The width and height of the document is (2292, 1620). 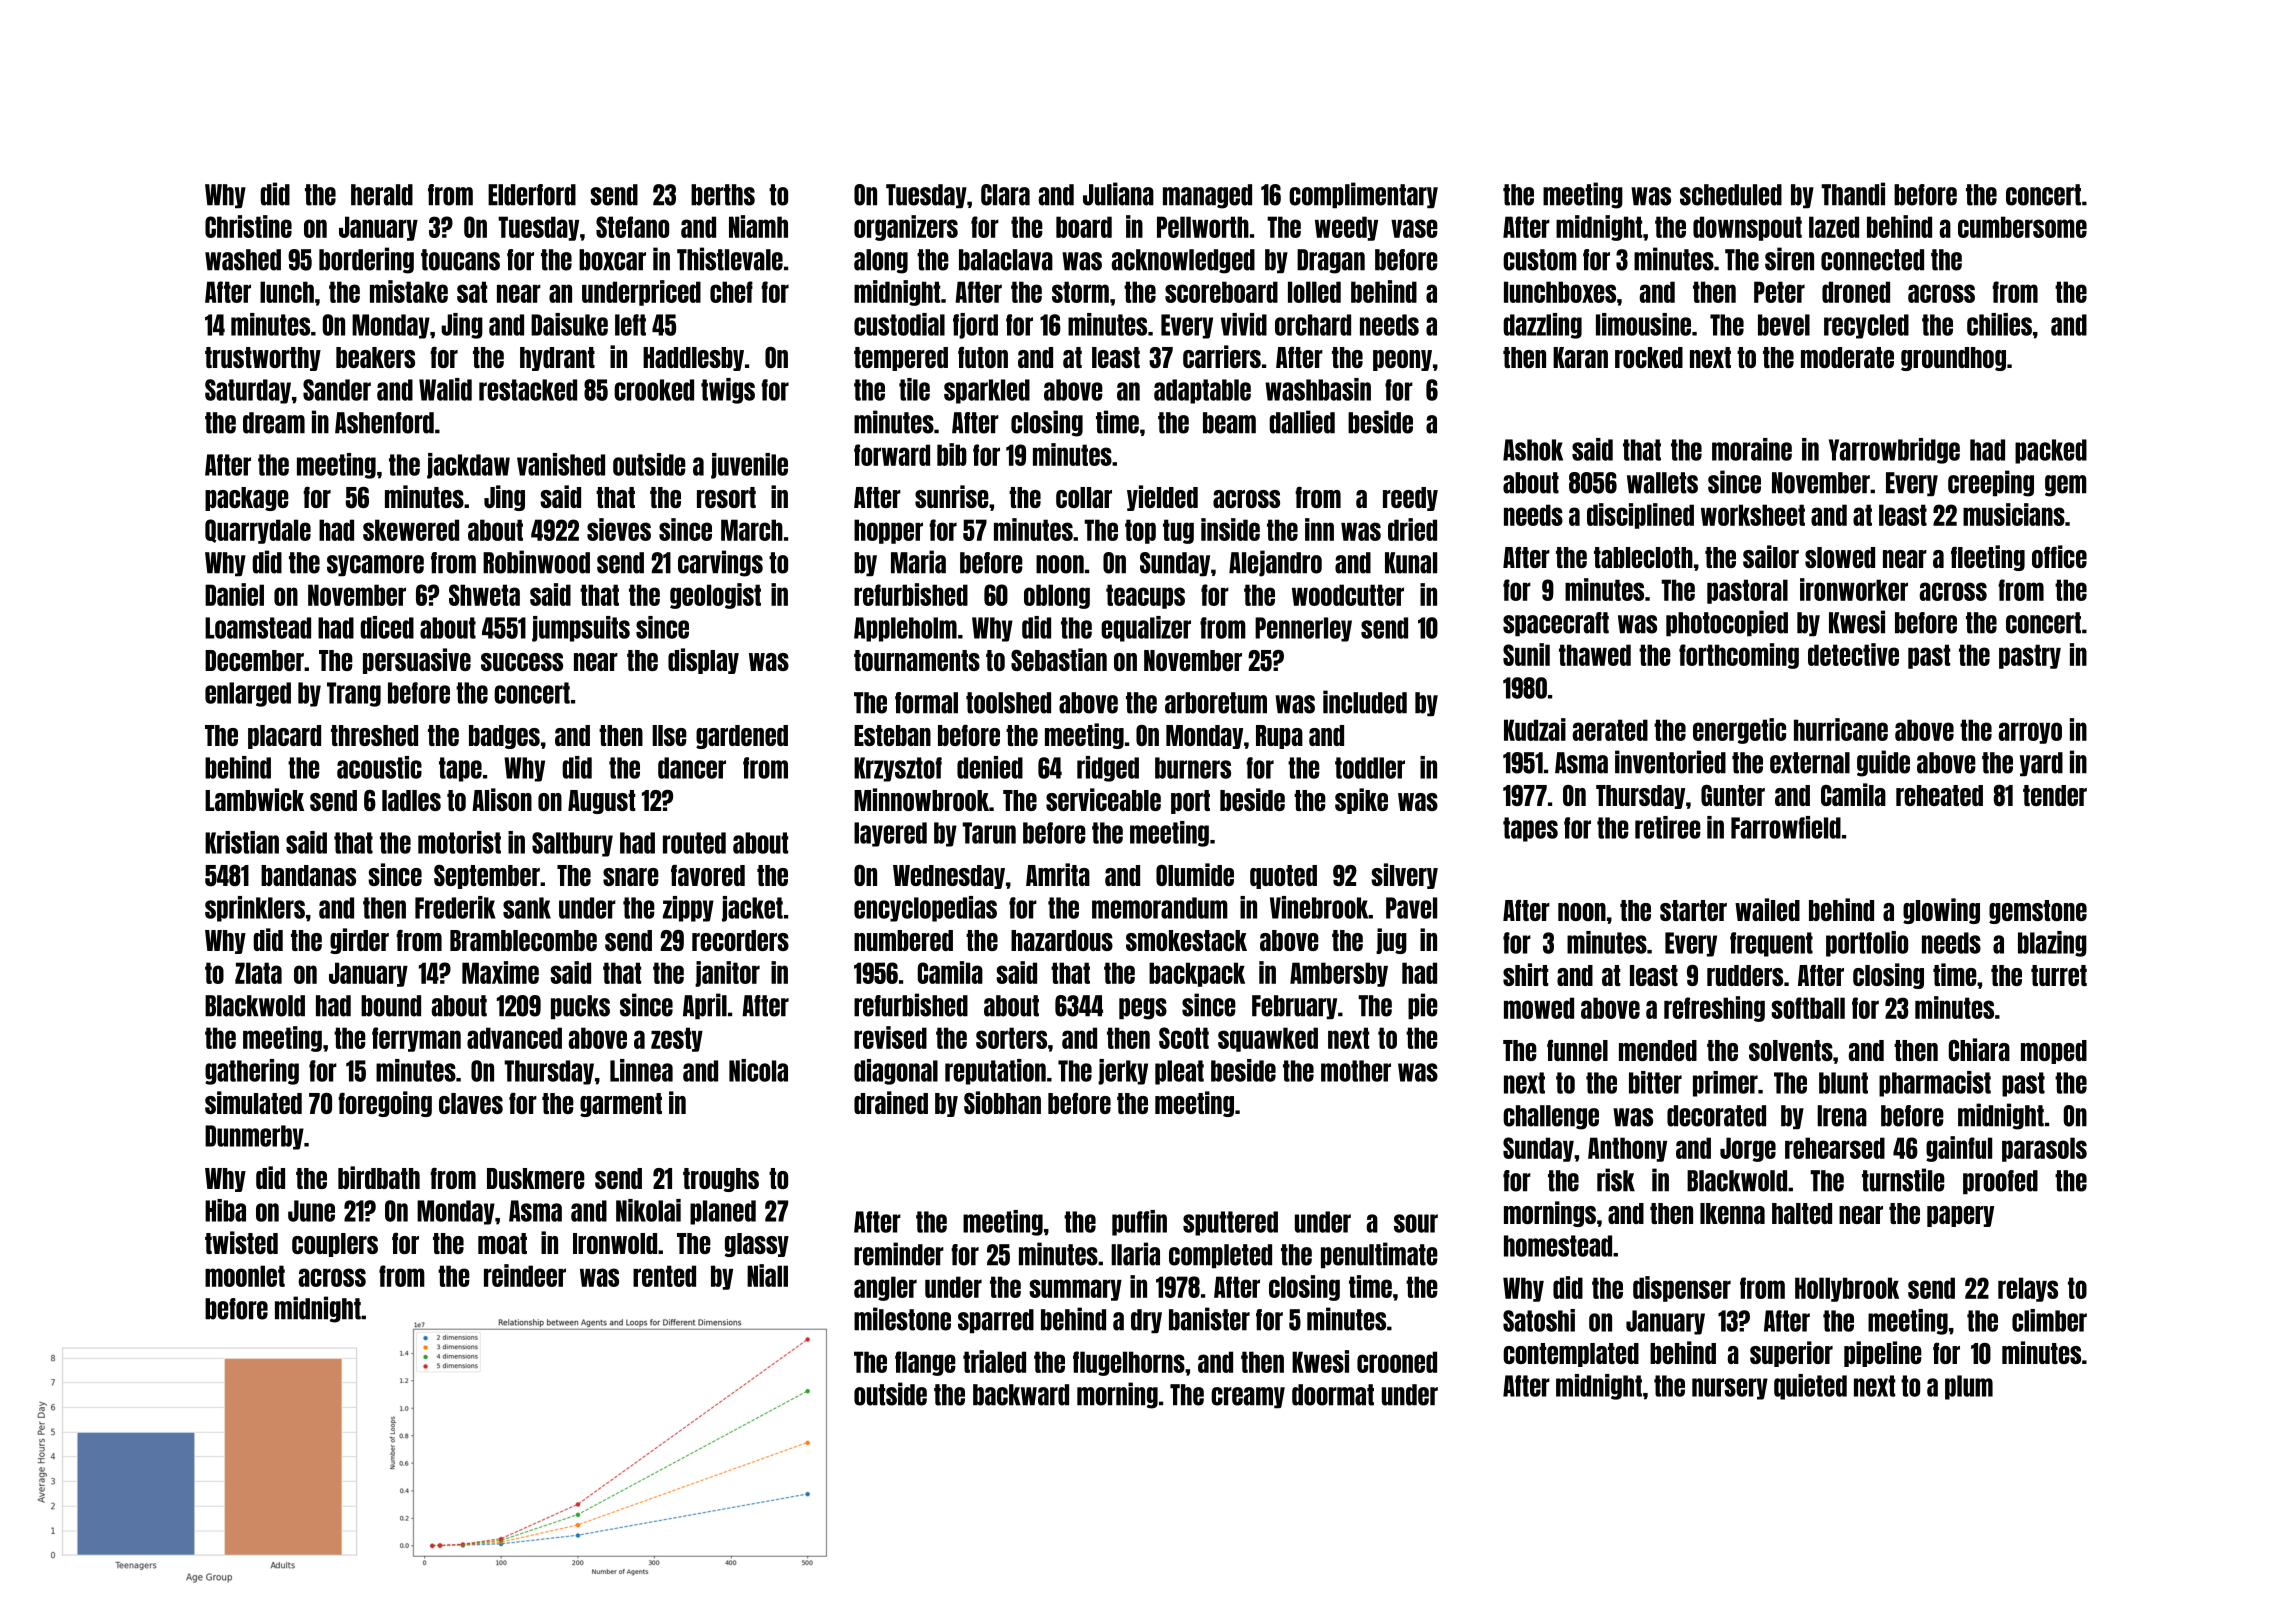 What do you see at coordinates (500, 972) in the document?
I see `Maxime` at bounding box center [500, 972].
